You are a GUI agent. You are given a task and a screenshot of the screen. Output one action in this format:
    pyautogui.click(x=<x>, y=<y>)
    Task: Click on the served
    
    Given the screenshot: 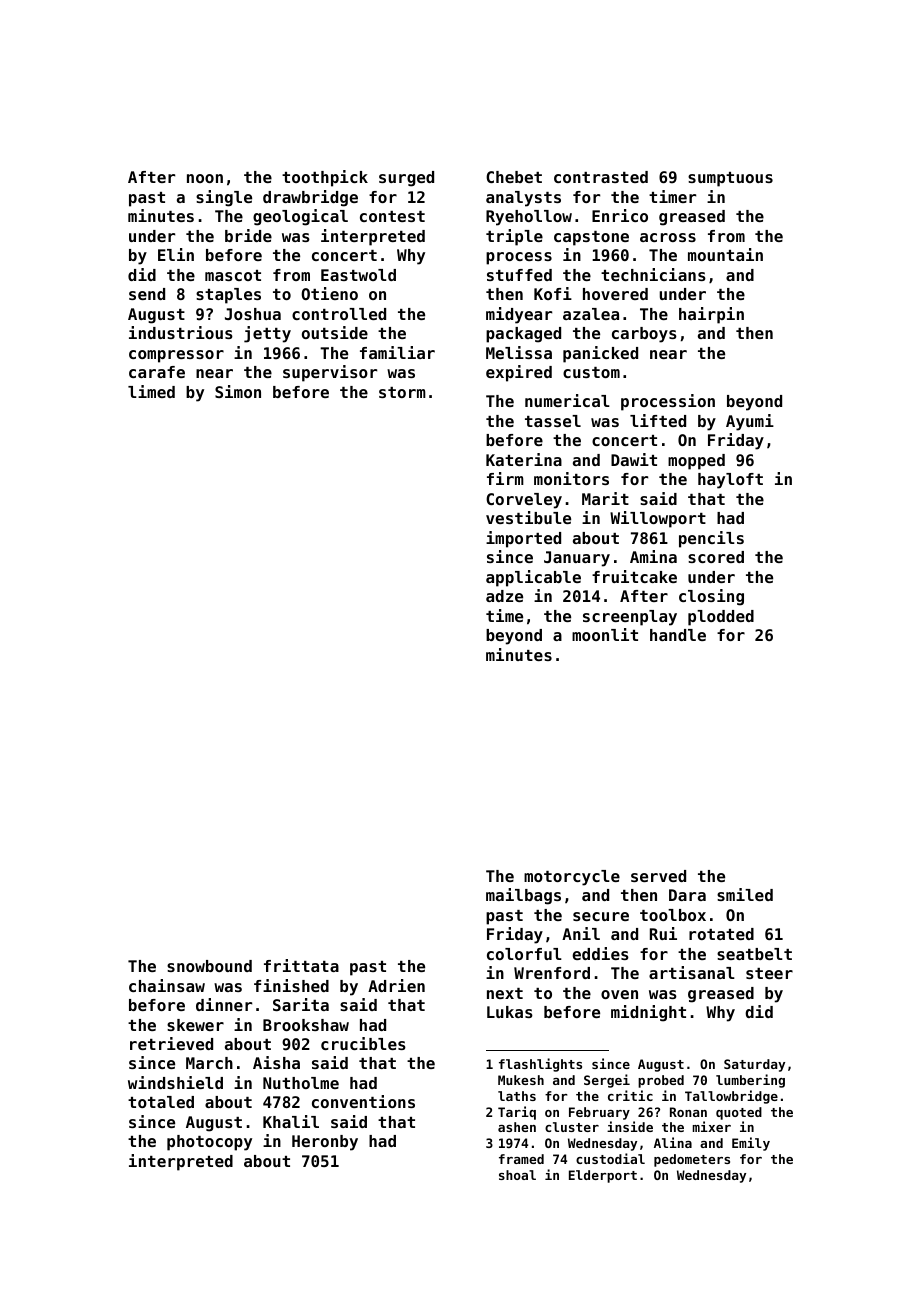 What is the action you would take?
    pyautogui.click(x=658, y=876)
